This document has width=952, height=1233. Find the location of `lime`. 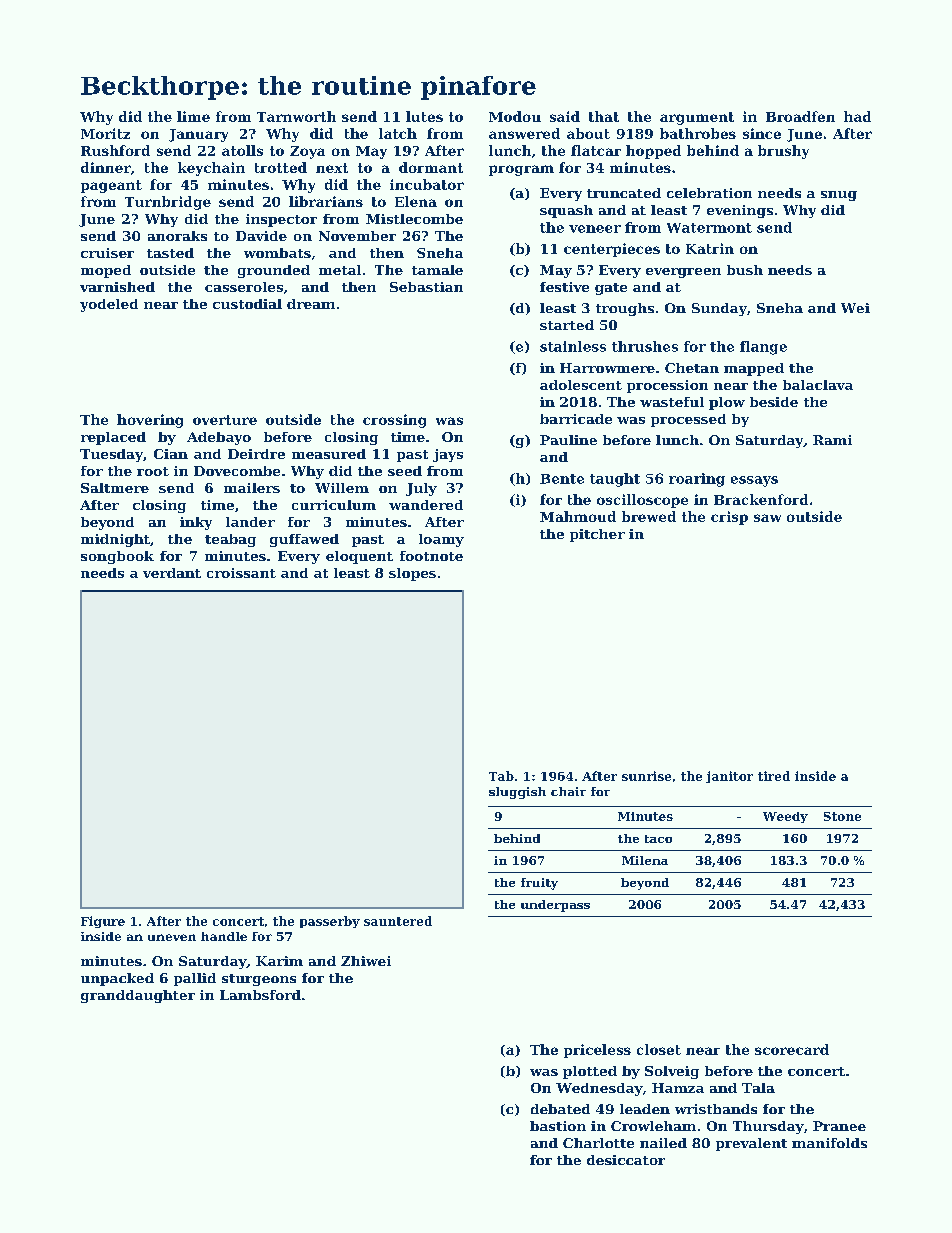

lime is located at coordinates (193, 116).
